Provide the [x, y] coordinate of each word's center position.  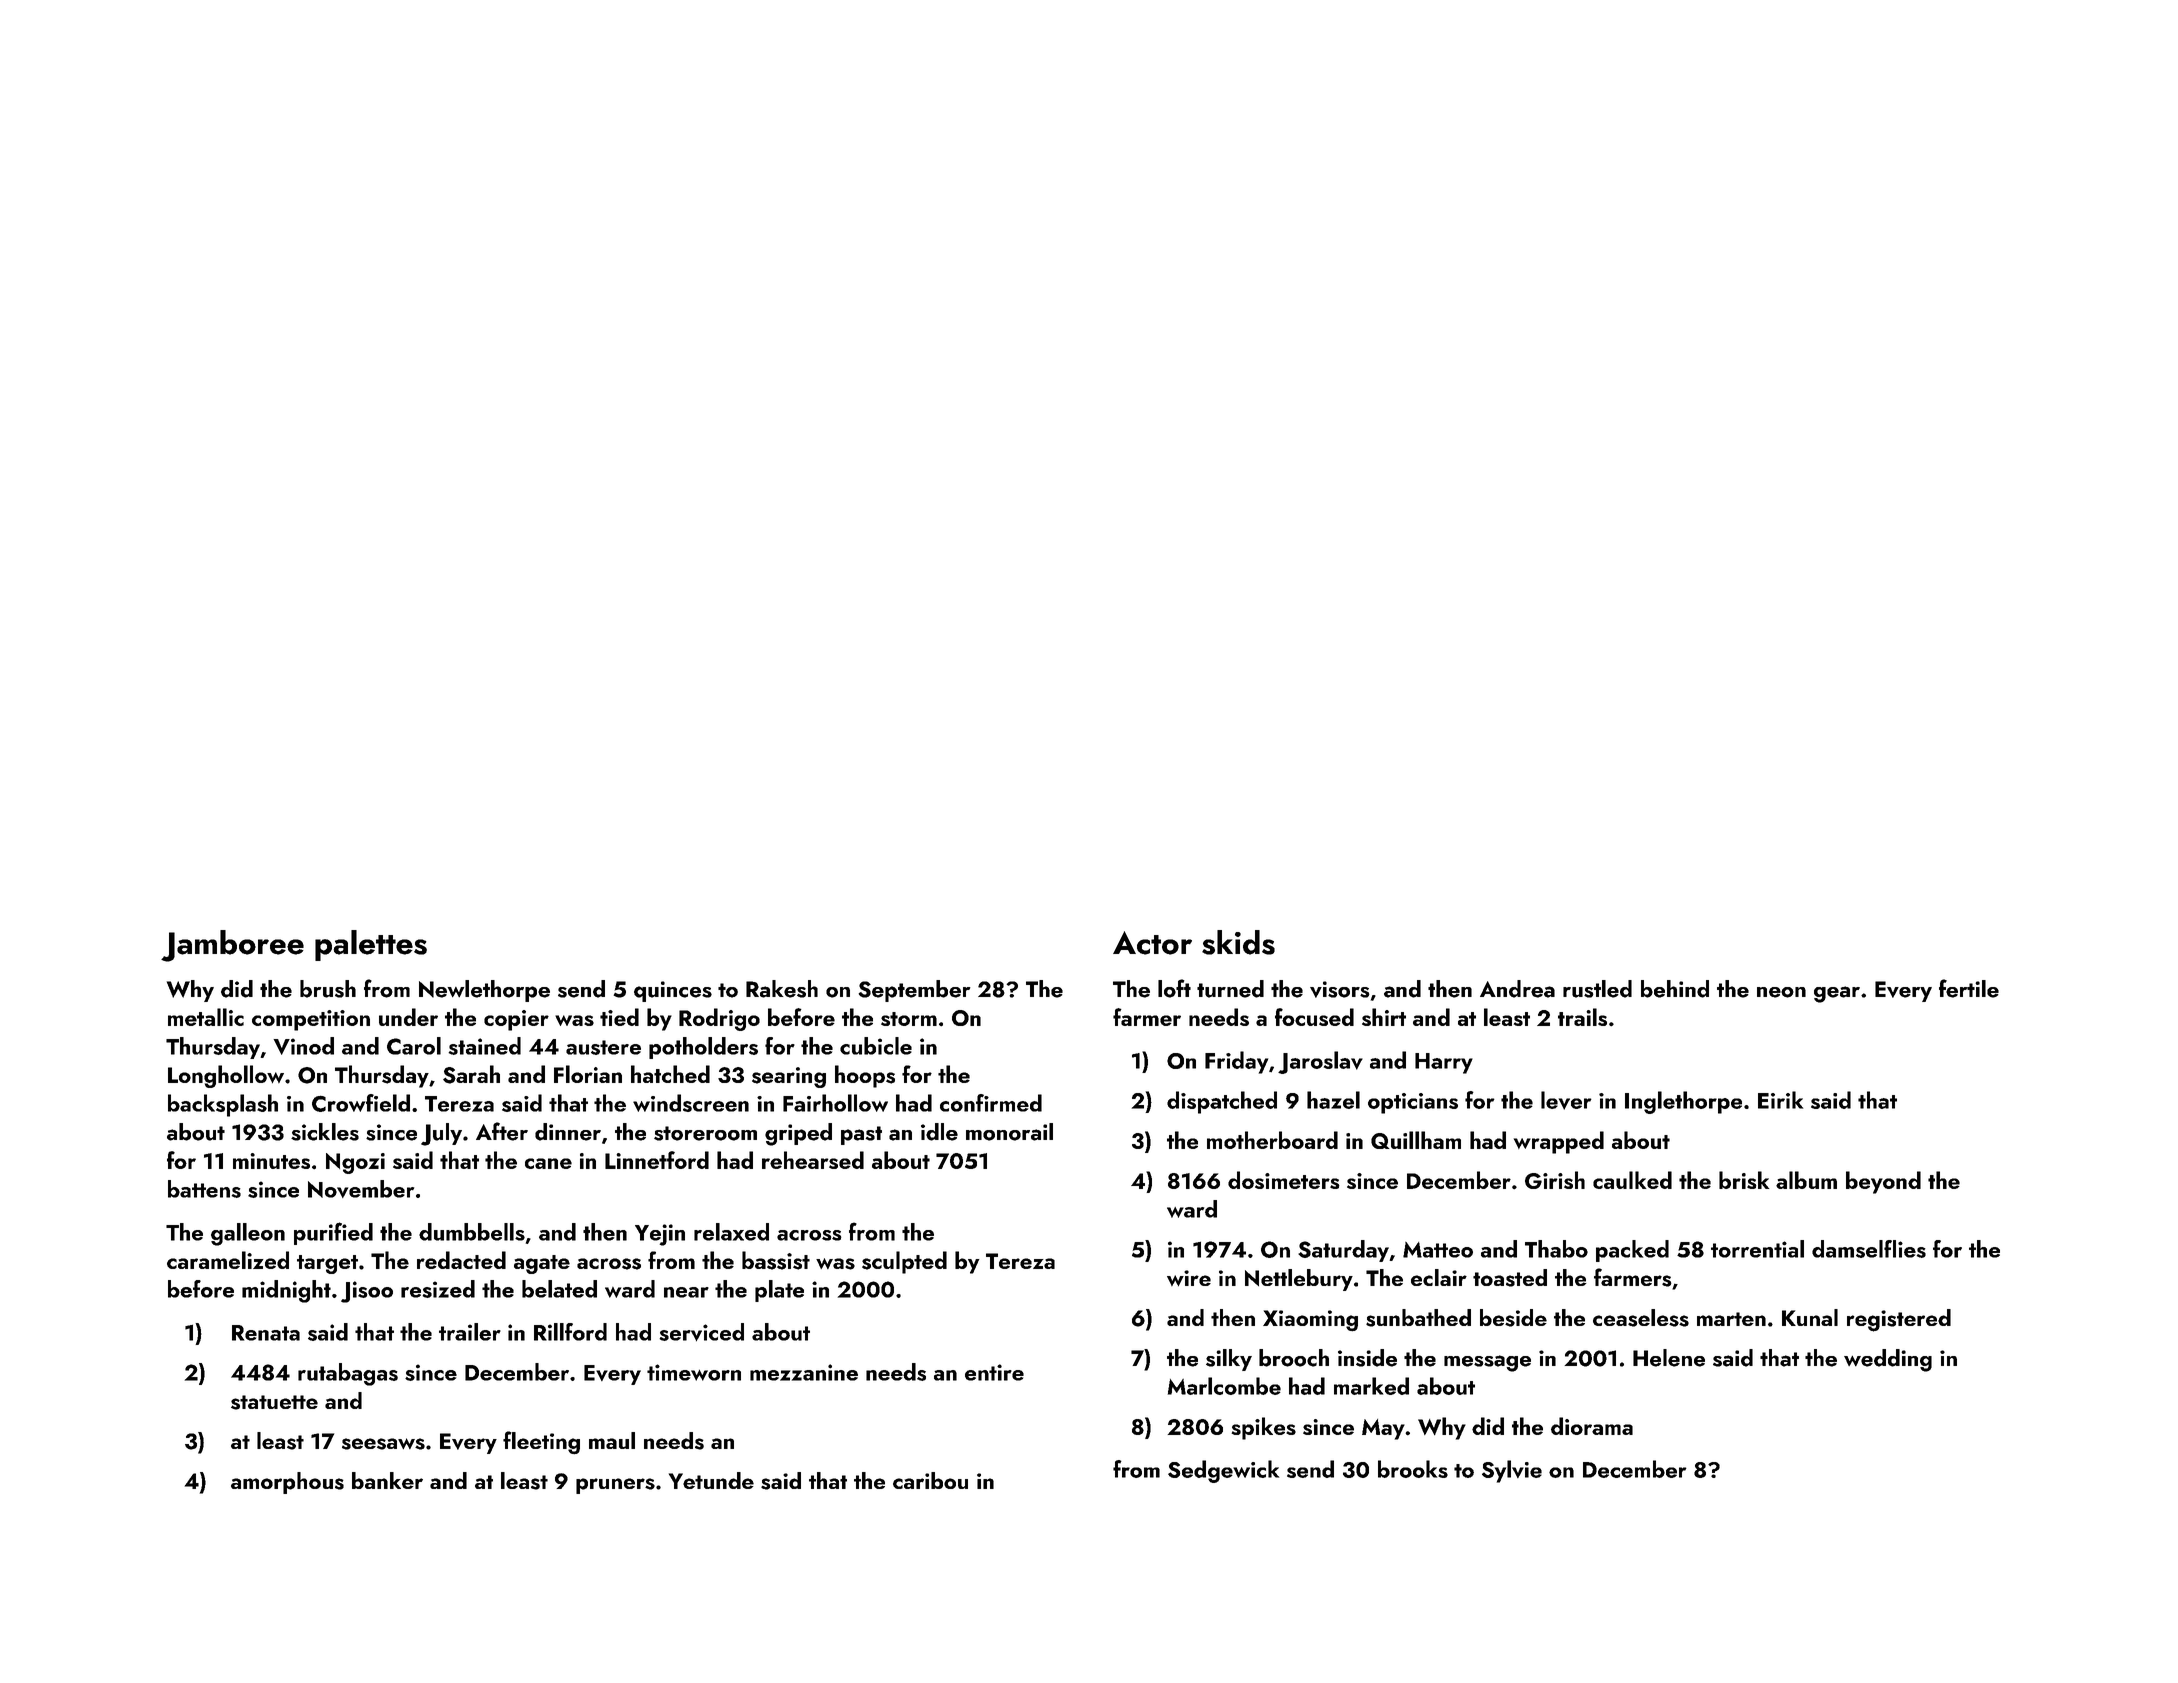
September [914, 991]
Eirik [1780, 1100]
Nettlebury [1299, 1280]
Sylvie [1512, 1471]
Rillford [570, 1332]
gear [1837, 994]
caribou [930, 1480]
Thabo [1556, 1249]
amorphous [287, 1483]
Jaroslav [1320, 1062]
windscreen [691, 1103]
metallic [206, 1017]
